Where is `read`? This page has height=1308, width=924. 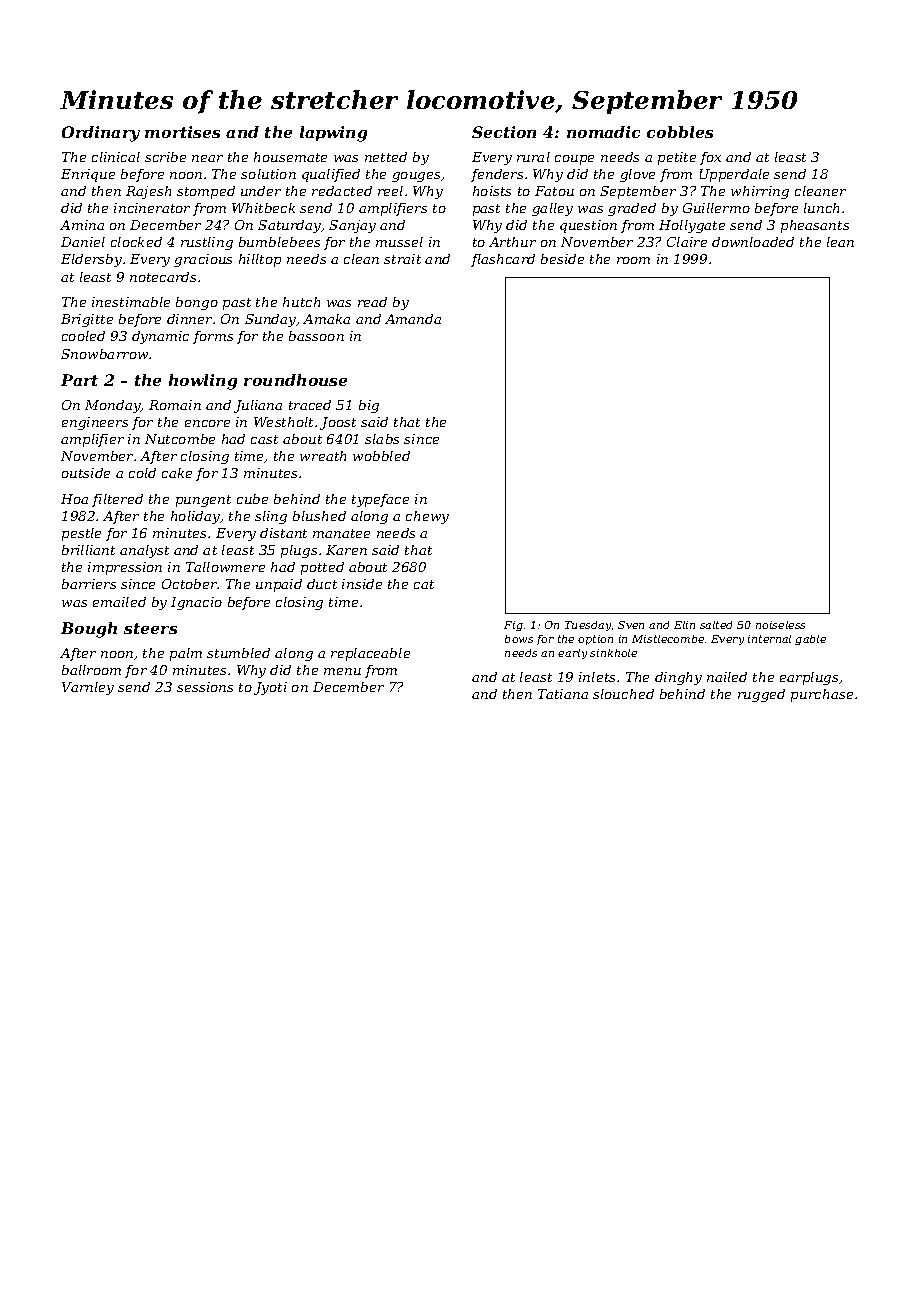 read is located at coordinates (372, 302).
